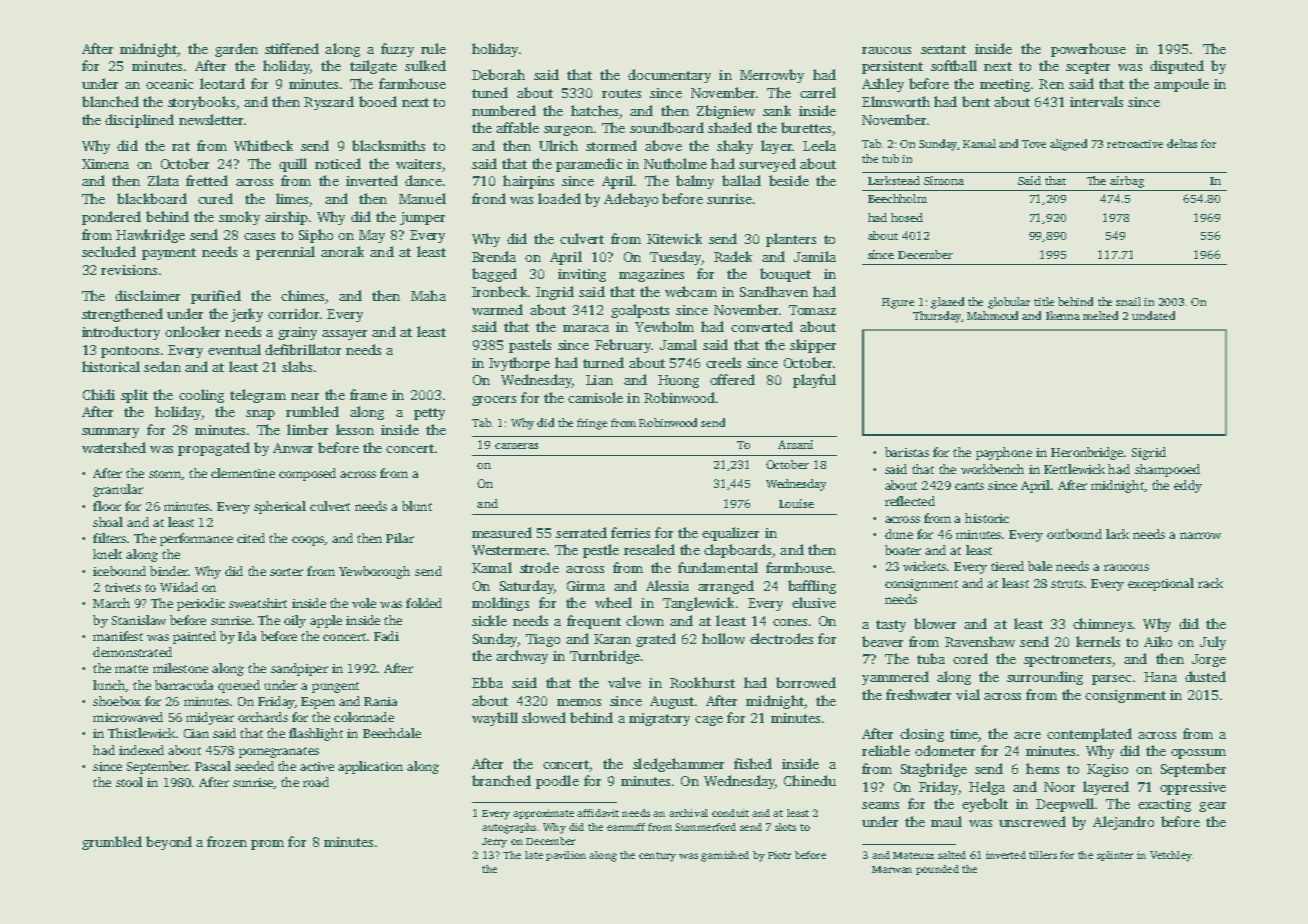  Describe the element at coordinates (943, 49) in the screenshot. I see `sextant` at that location.
